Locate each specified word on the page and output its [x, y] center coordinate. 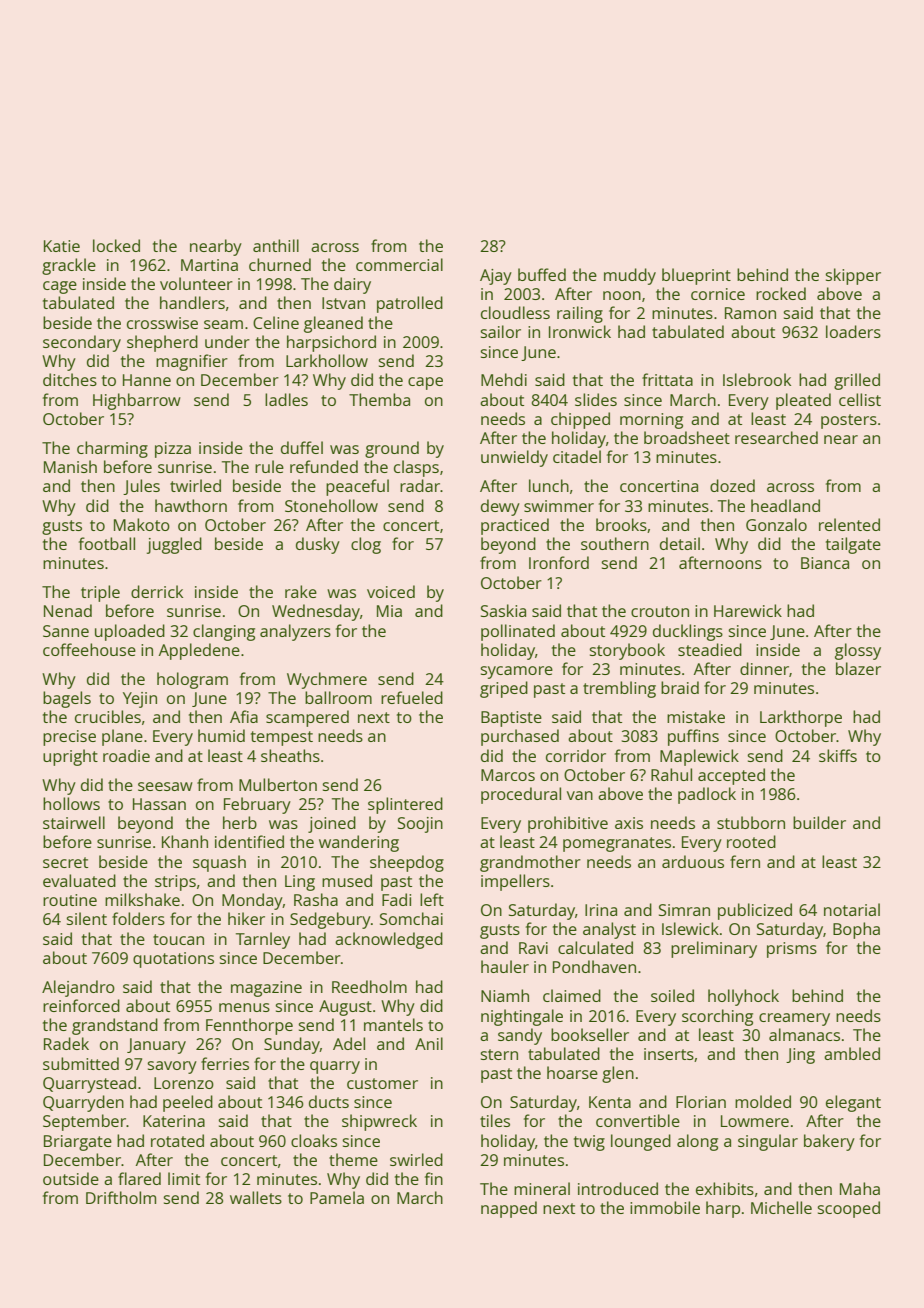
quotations [173, 960]
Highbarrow [137, 401]
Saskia [503, 610]
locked [116, 245]
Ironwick [580, 331]
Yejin [140, 700]
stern [499, 1054]
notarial [852, 909]
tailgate [853, 545]
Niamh [505, 995]
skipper [853, 276]
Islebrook [757, 379]
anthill [276, 245]
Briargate [78, 1143]
